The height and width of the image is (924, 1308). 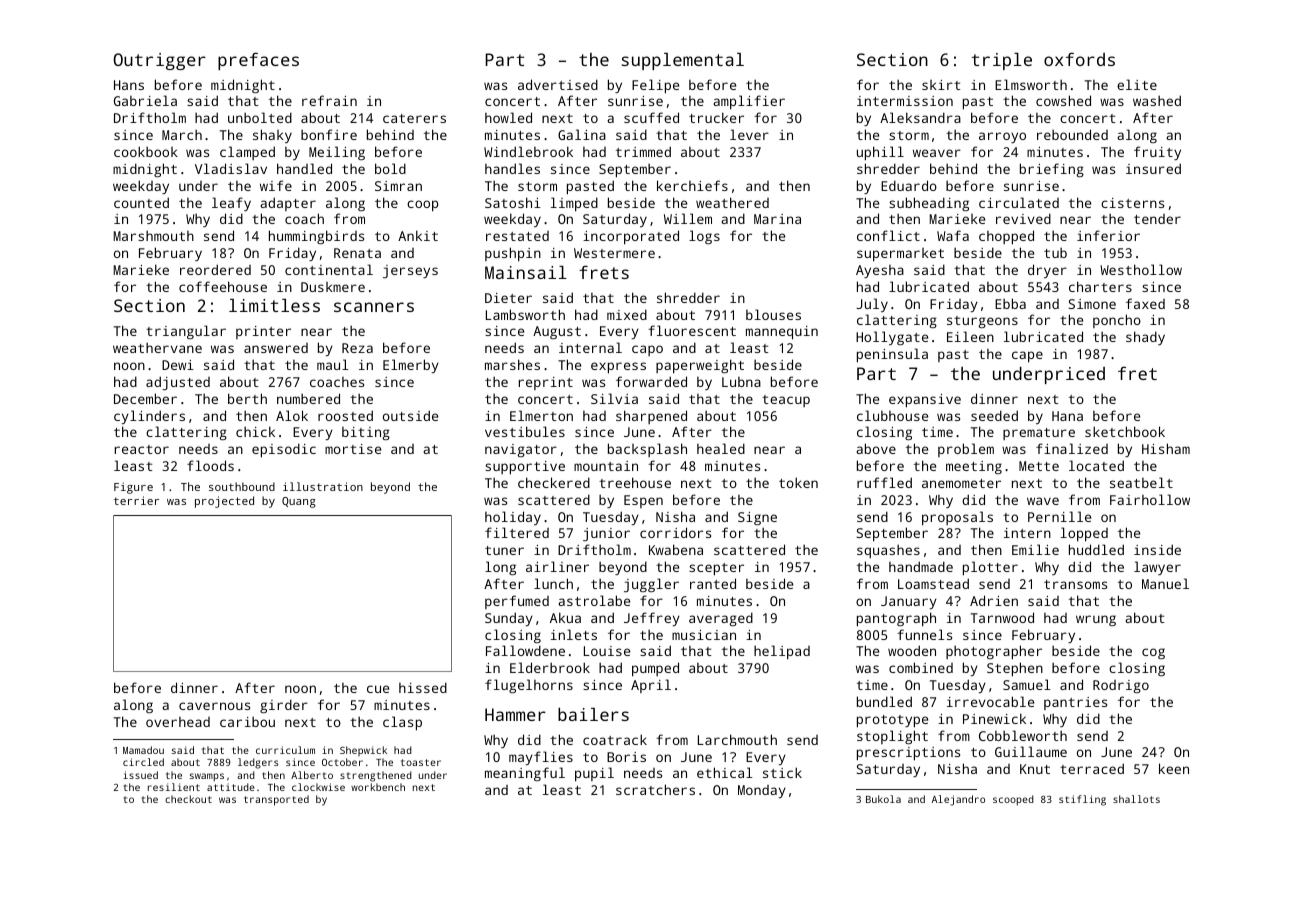 I want to click on oxfords, so click(x=1079, y=59).
